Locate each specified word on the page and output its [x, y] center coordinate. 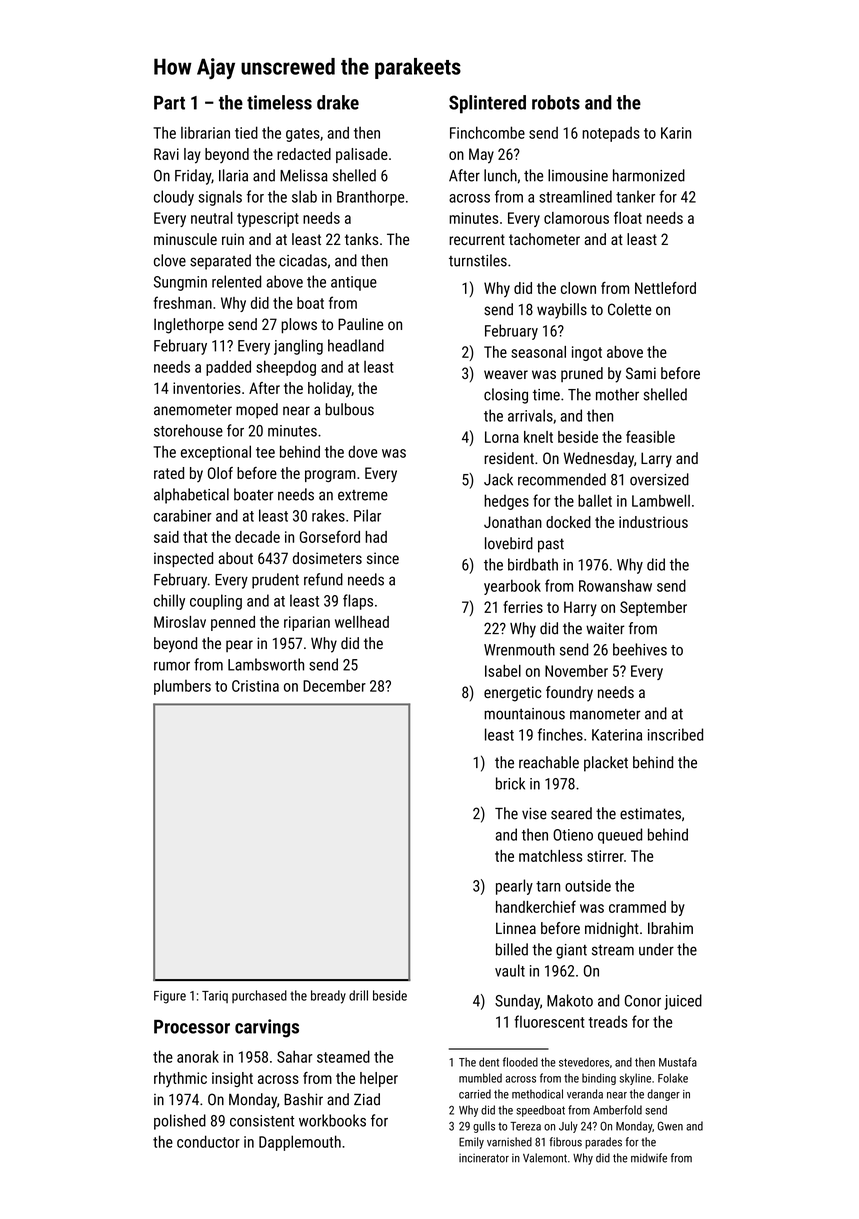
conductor [208, 1141]
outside [588, 885]
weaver [506, 374]
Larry [656, 460]
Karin [676, 133]
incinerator [484, 1158]
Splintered [487, 104]
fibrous [566, 1142]
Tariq [215, 997]
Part [169, 103]
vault [510, 970]
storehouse [188, 430]
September [653, 608]
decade [257, 537]
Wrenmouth [519, 649]
